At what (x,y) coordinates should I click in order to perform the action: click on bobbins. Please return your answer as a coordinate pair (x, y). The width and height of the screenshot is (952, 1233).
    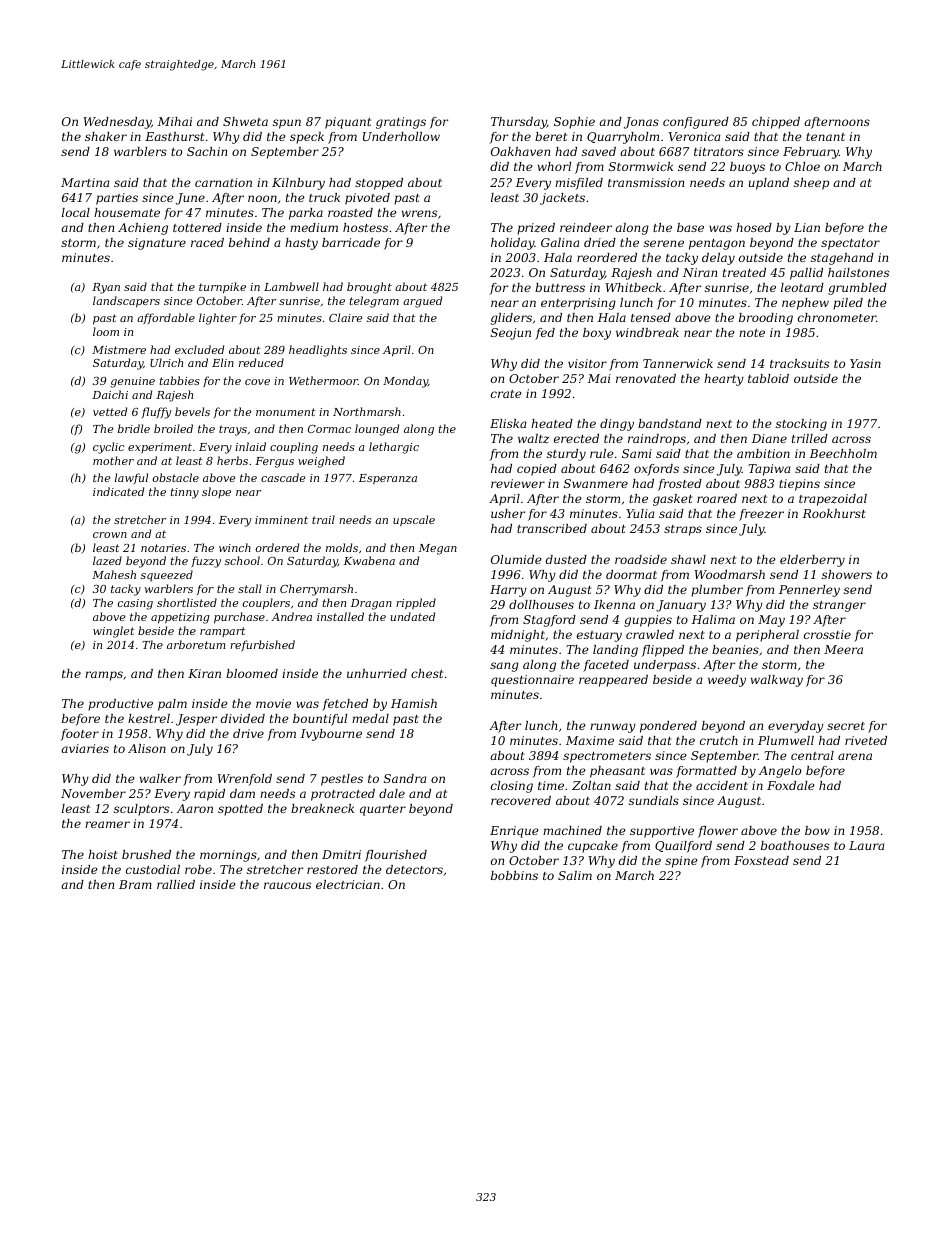
    Looking at the image, I should click on (514, 875).
